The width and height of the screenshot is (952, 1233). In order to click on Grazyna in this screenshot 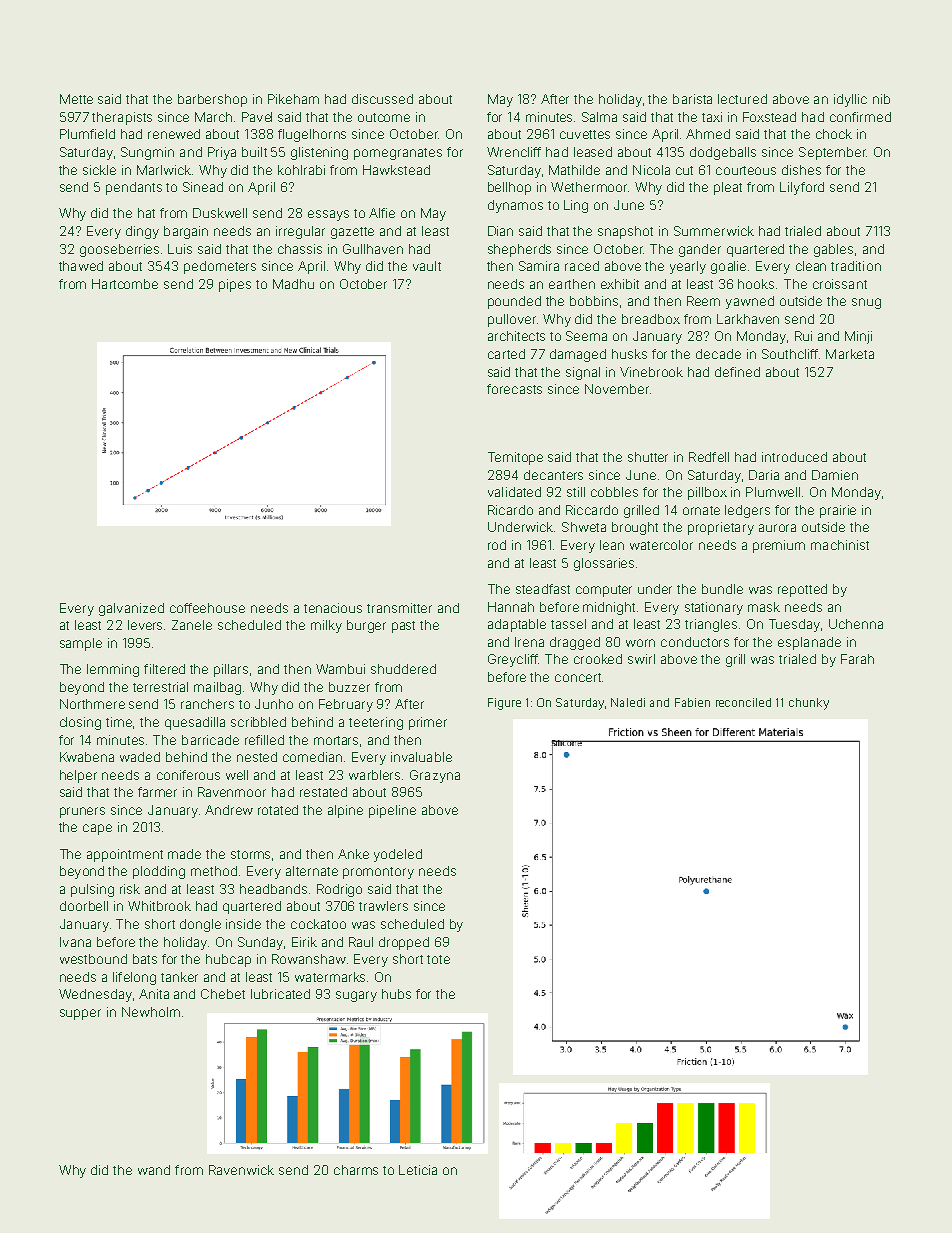, I will do `click(435, 776)`.
